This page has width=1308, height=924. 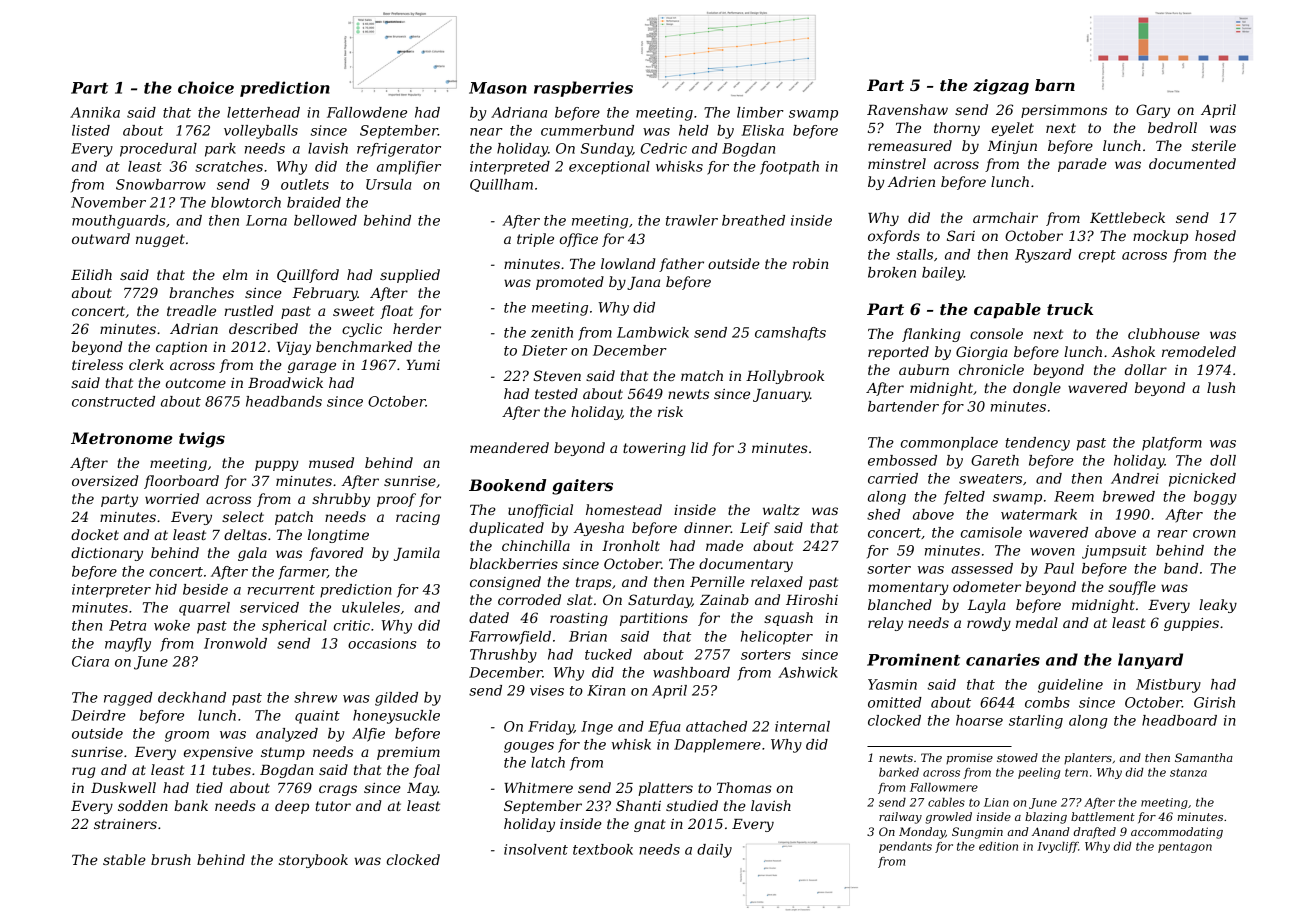 What do you see at coordinates (582, 487) in the page?
I see `gaiters` at bounding box center [582, 487].
